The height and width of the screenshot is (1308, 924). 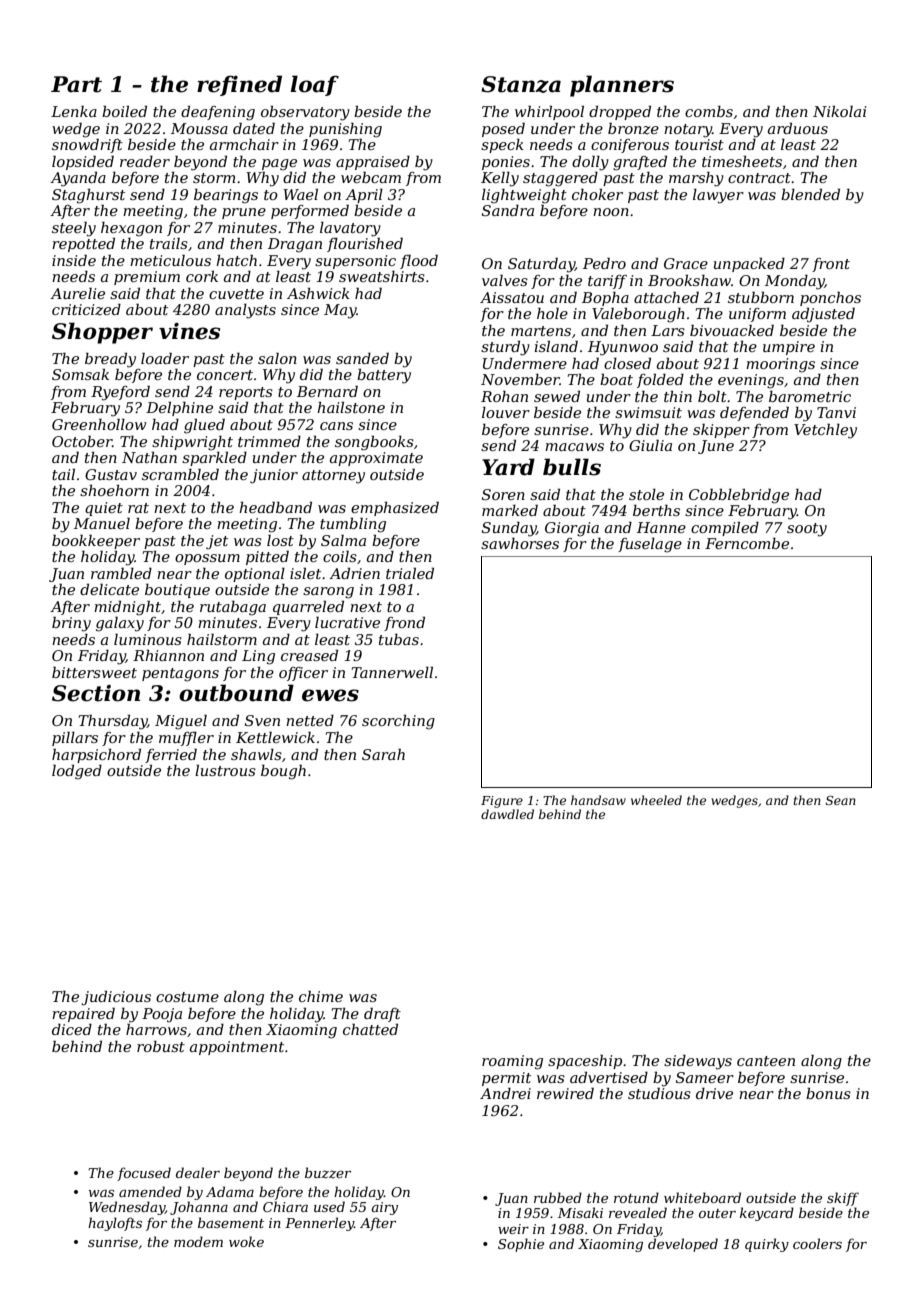 I want to click on roaming, so click(x=512, y=1062).
